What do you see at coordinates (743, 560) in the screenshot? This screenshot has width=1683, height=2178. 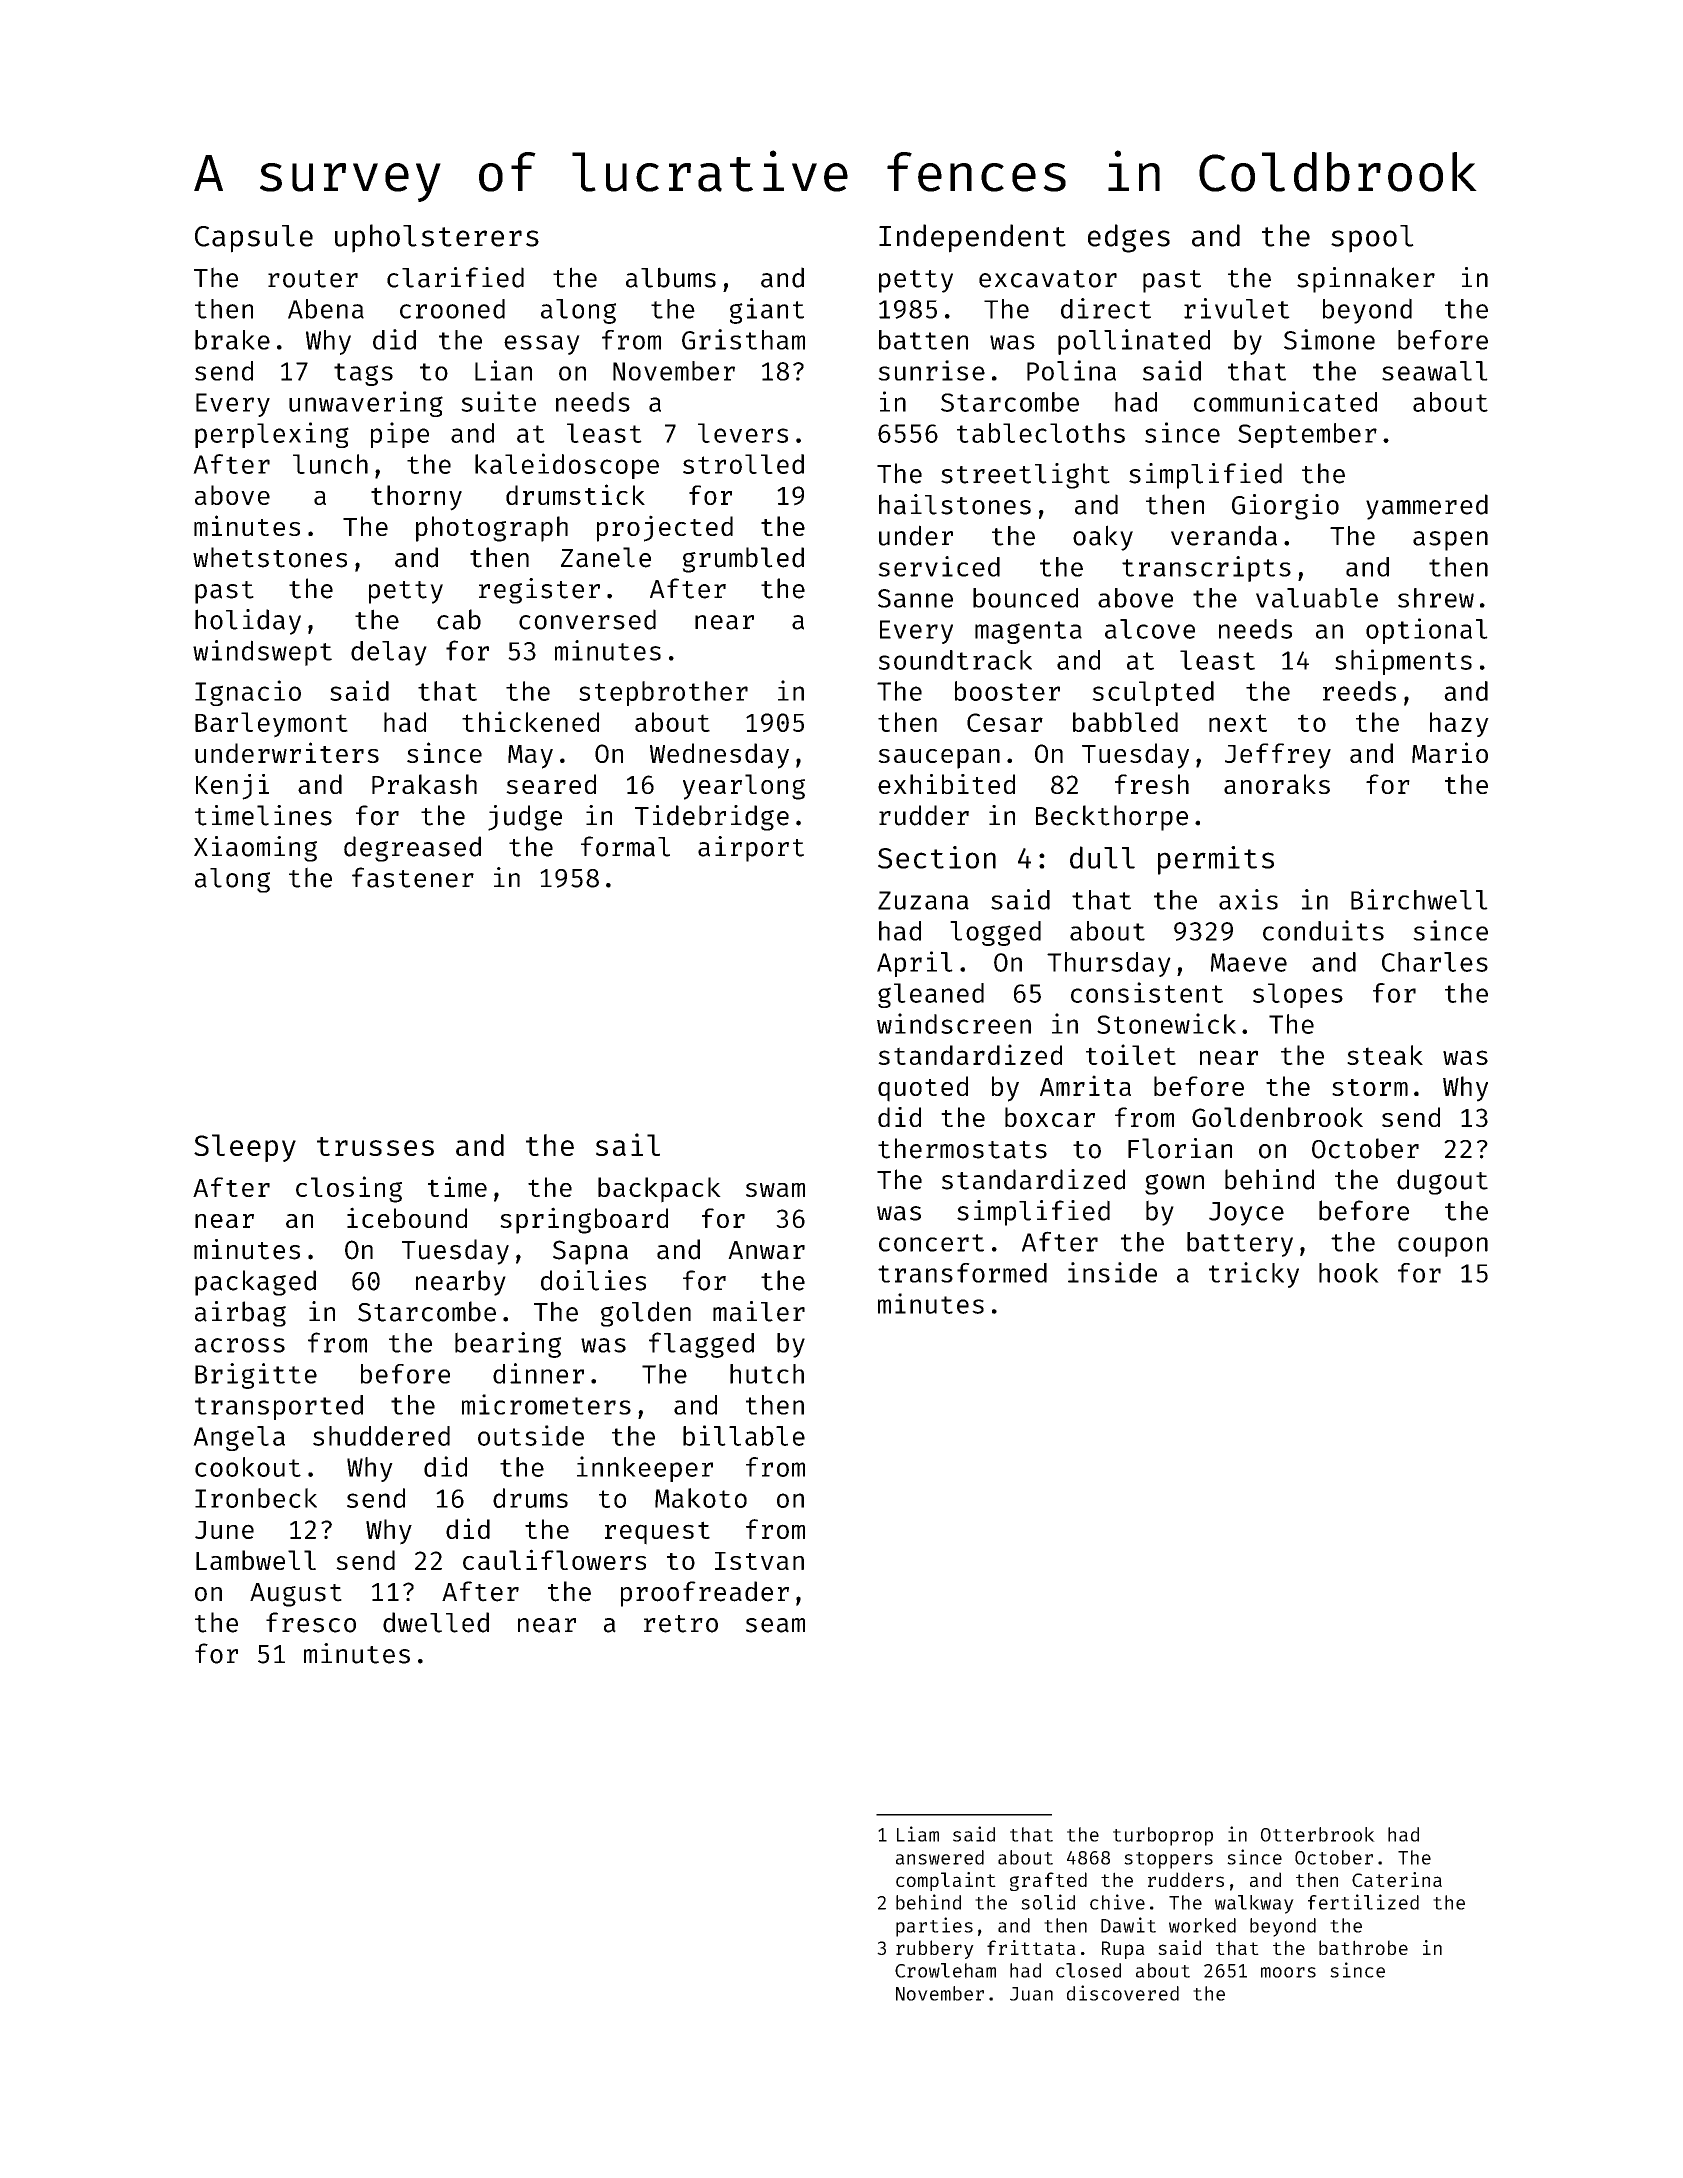 I see `grumbled` at bounding box center [743, 560].
